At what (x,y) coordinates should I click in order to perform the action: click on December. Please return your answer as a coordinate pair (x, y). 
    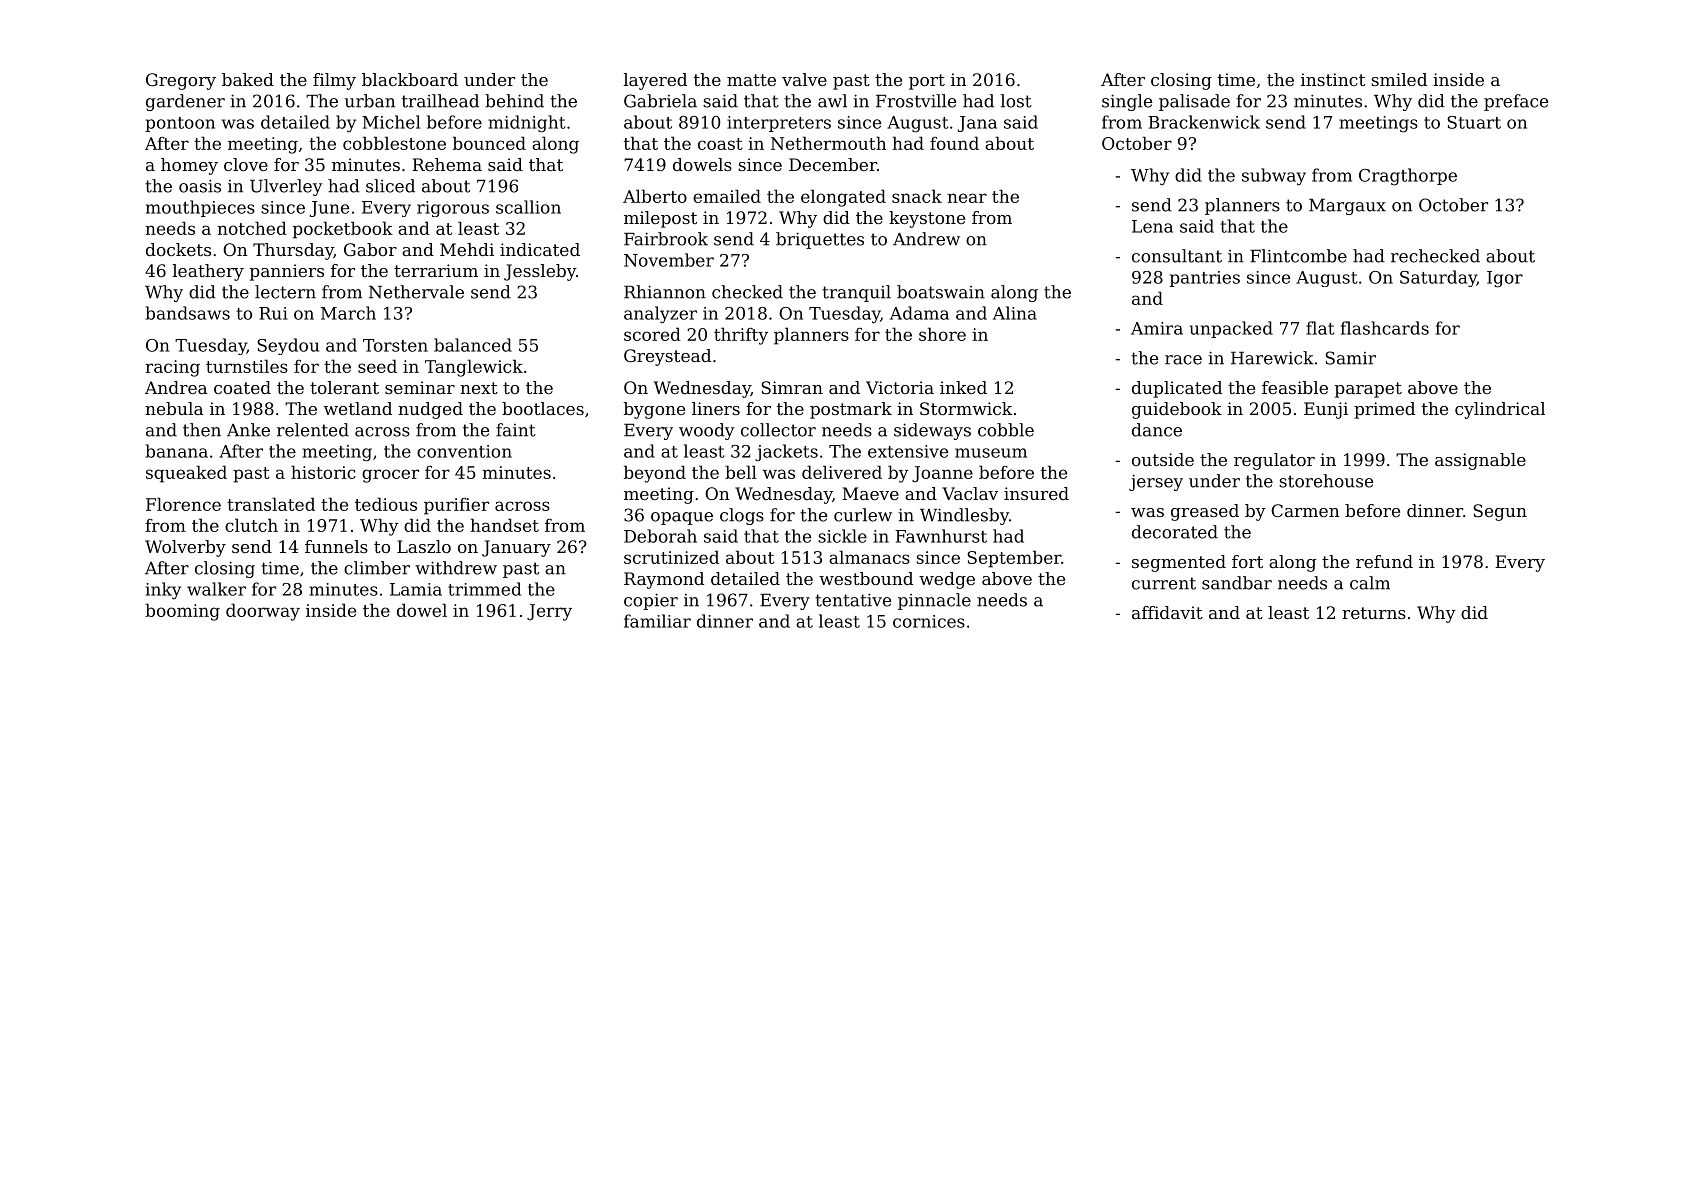
    Looking at the image, I should click on (833, 164).
